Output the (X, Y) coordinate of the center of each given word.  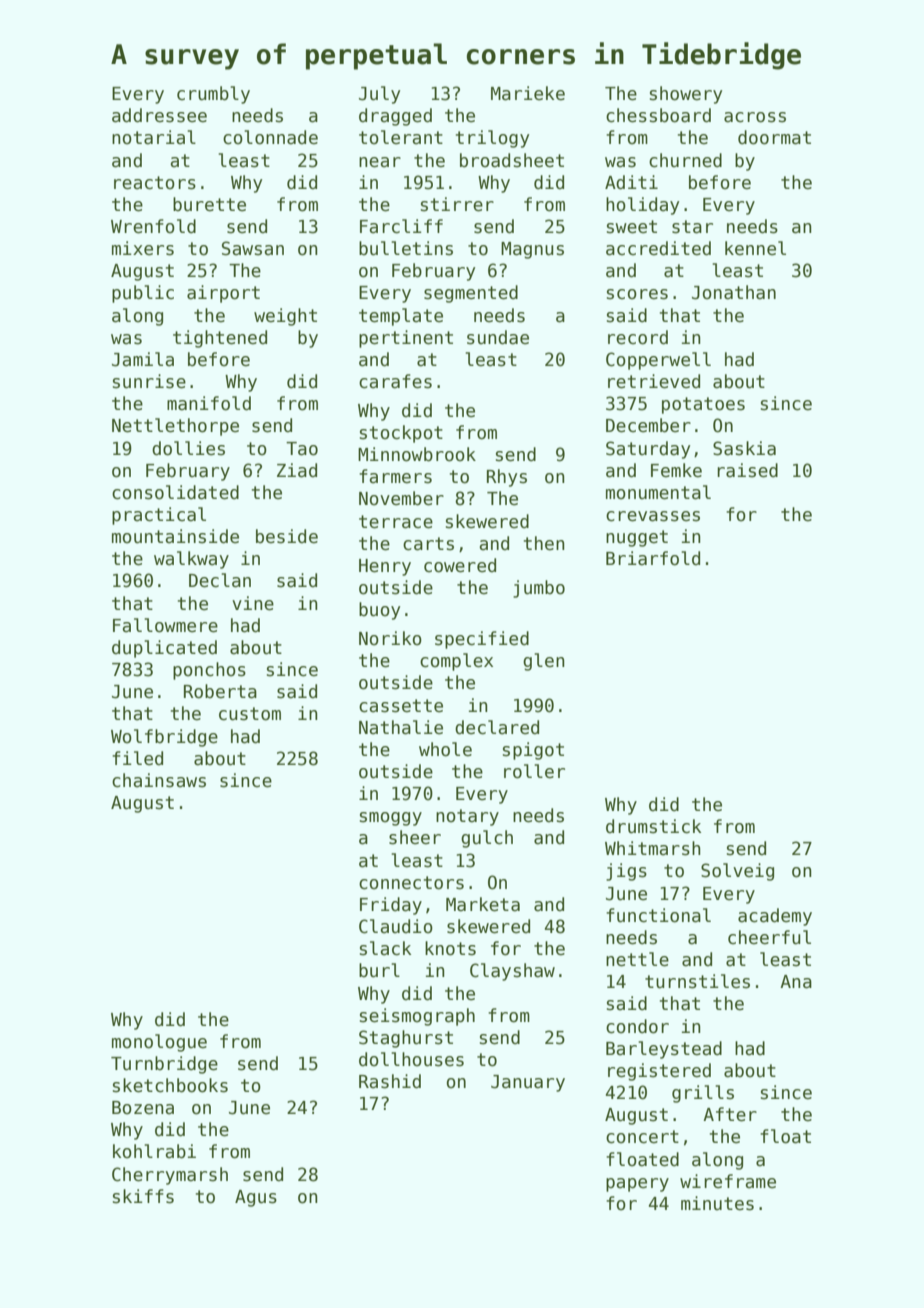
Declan (220, 580)
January (528, 1083)
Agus (256, 1198)
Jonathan (734, 292)
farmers (395, 476)
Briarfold (653, 558)
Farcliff (401, 226)
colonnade (270, 137)
